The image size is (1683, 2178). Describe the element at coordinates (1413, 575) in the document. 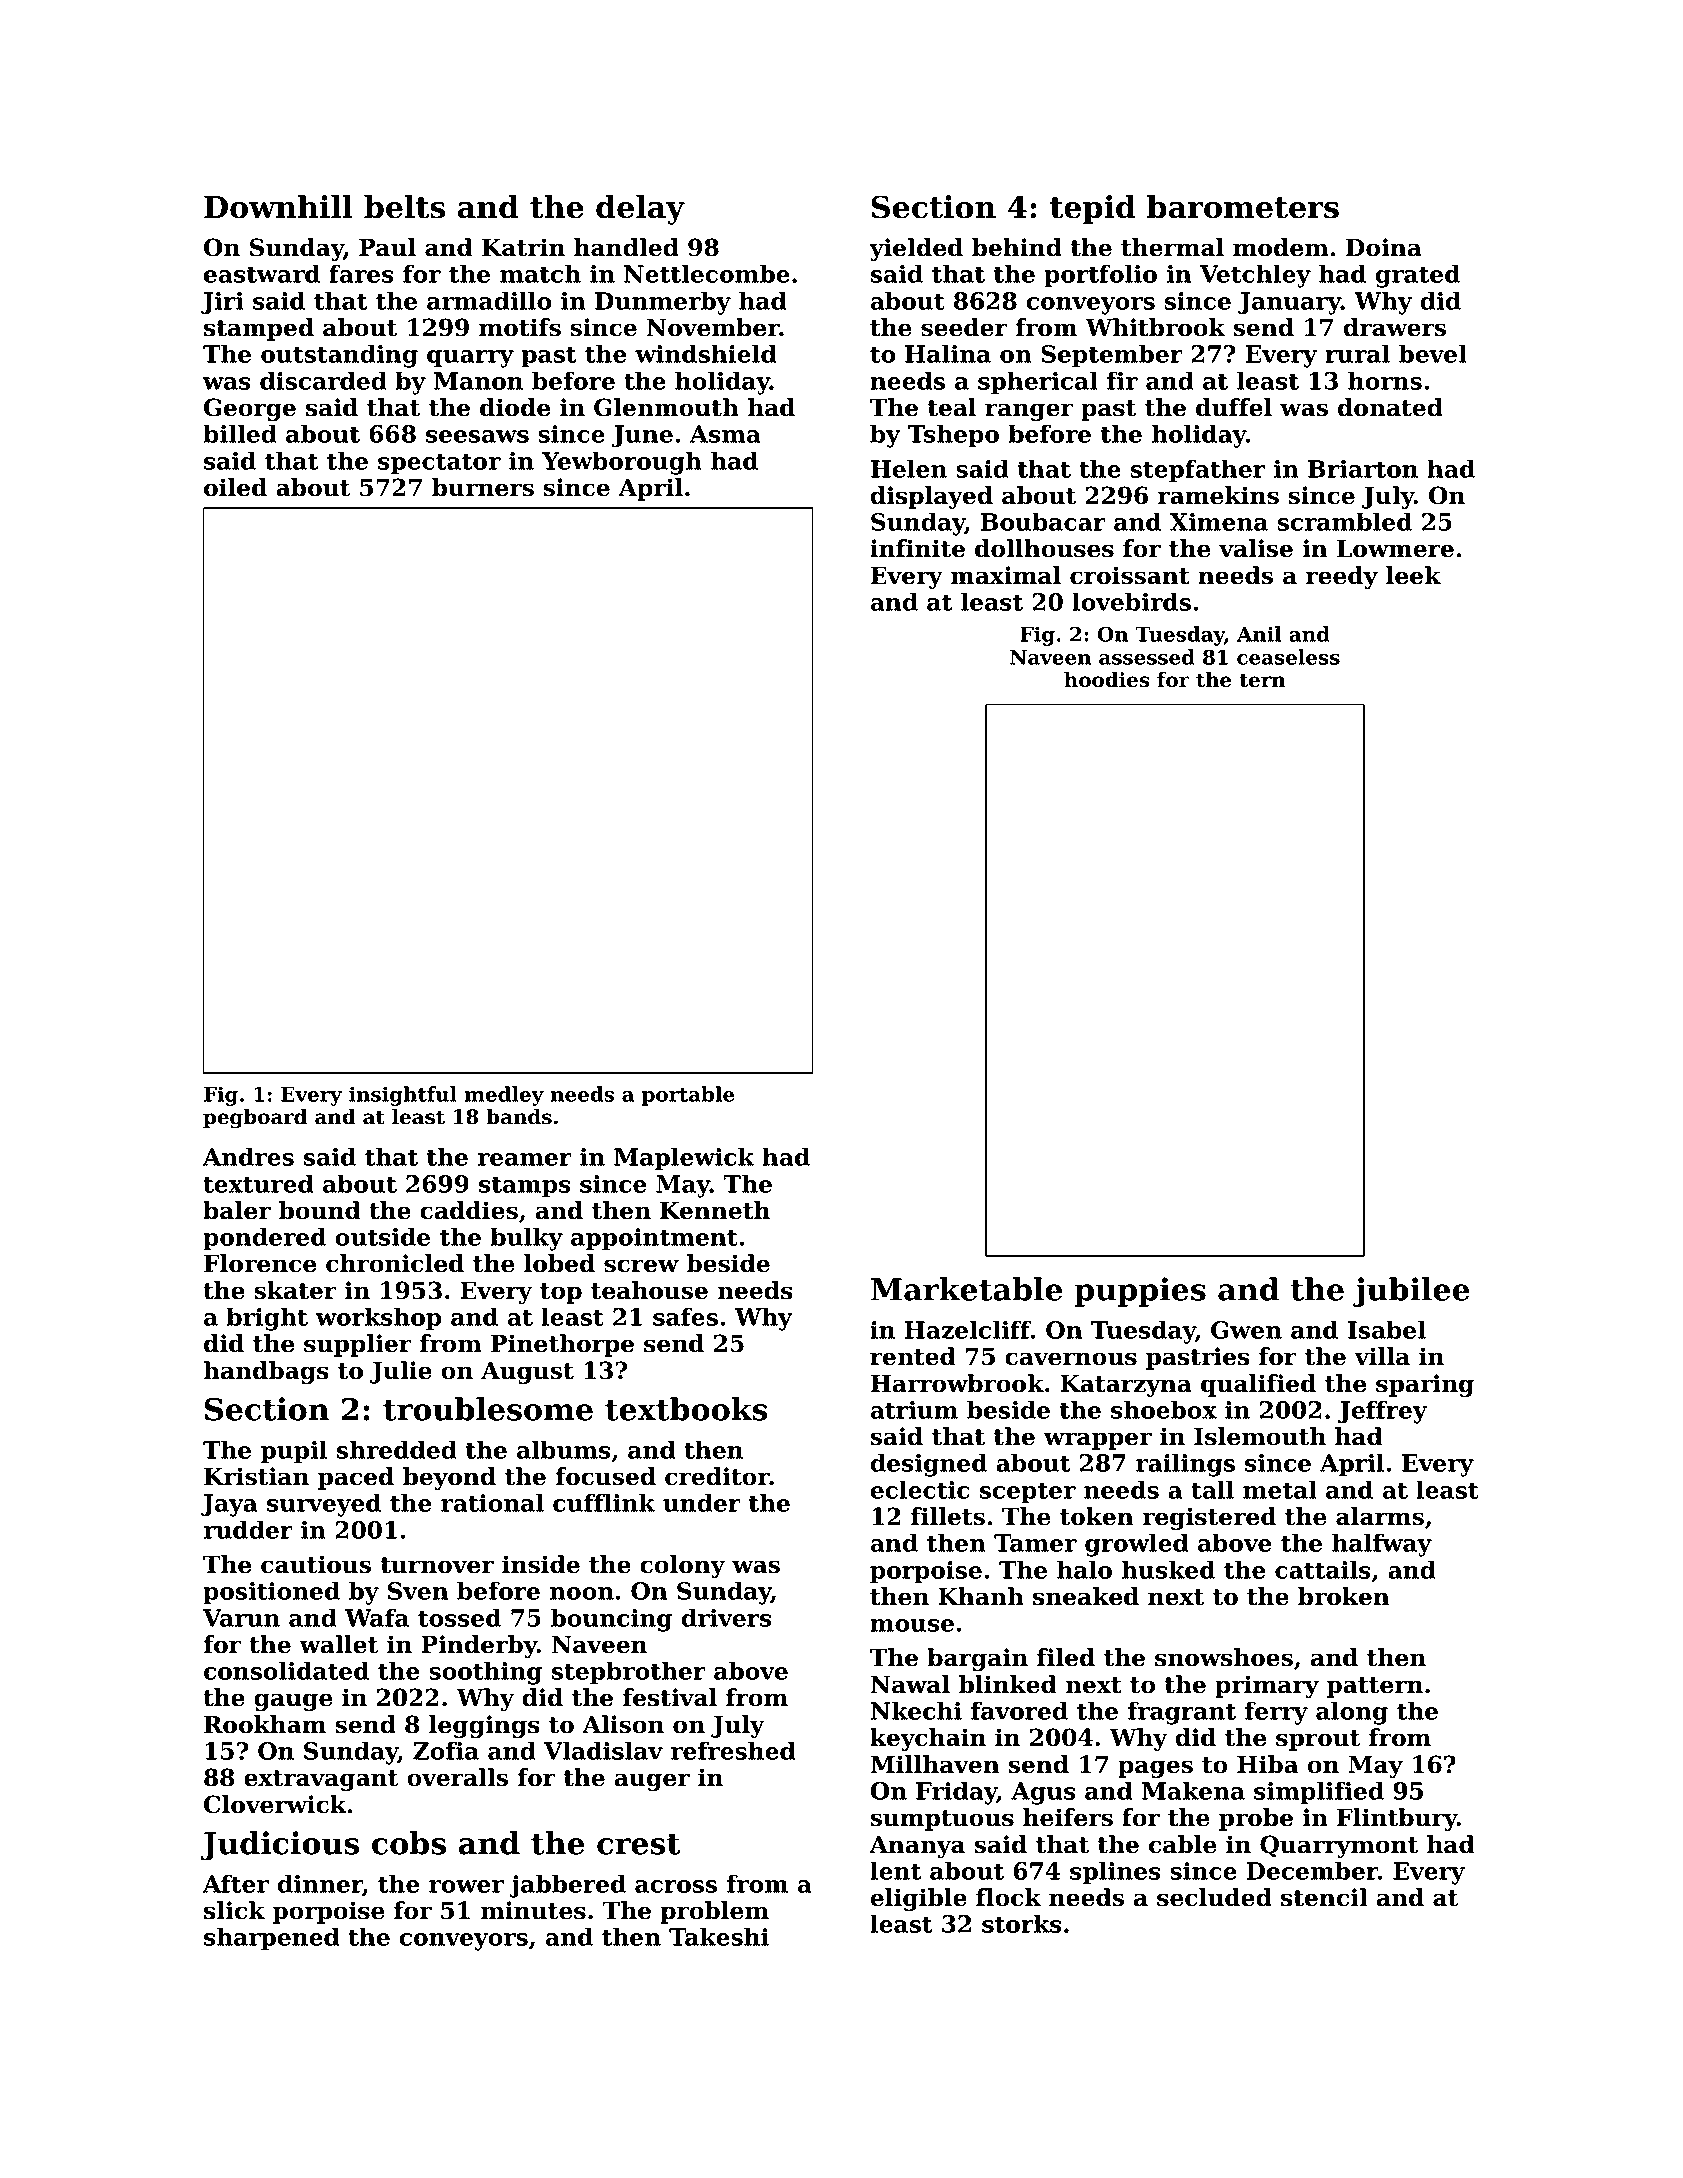

I see `leek` at that location.
